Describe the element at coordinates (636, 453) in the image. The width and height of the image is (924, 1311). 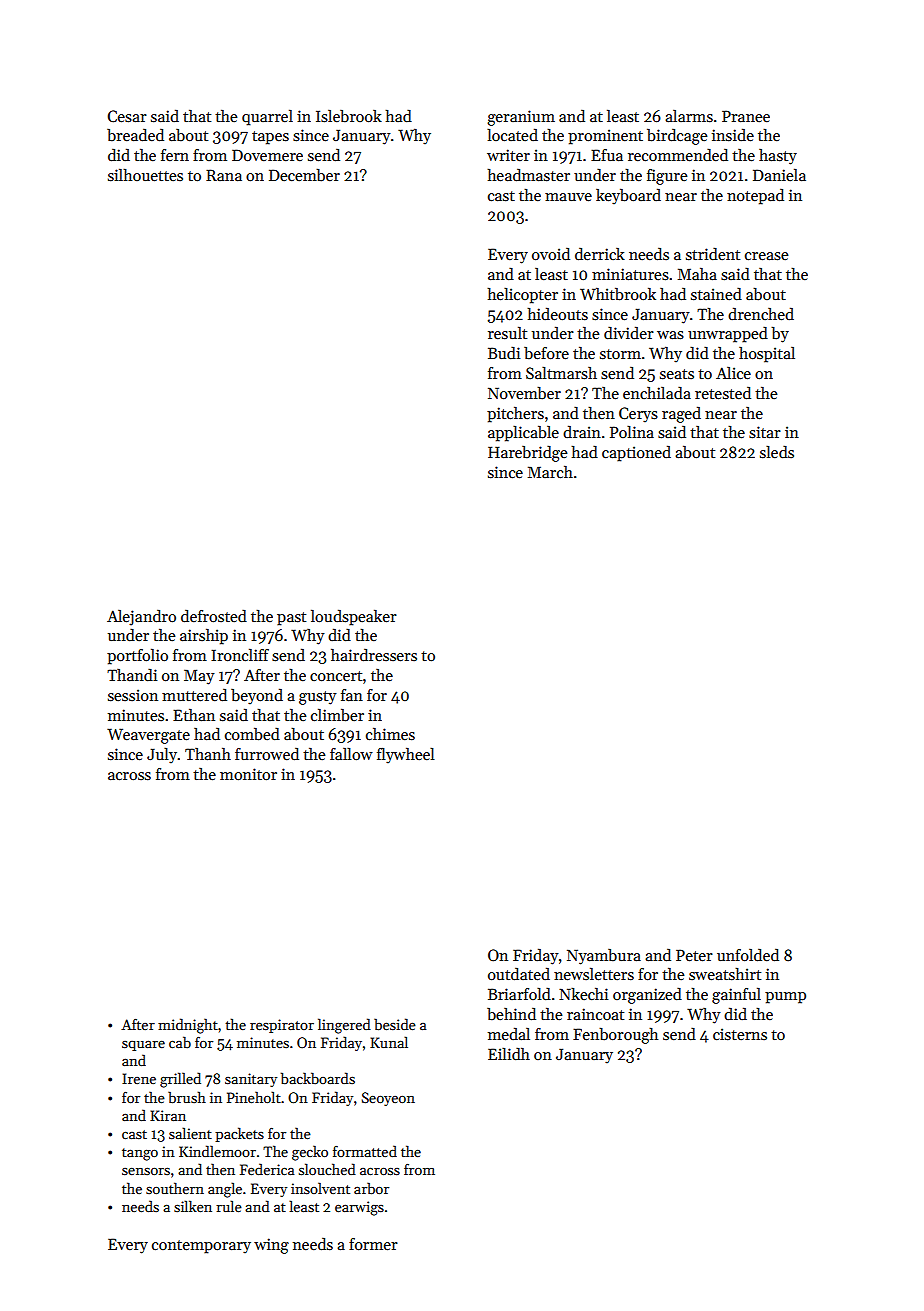
I see `captioned` at that location.
